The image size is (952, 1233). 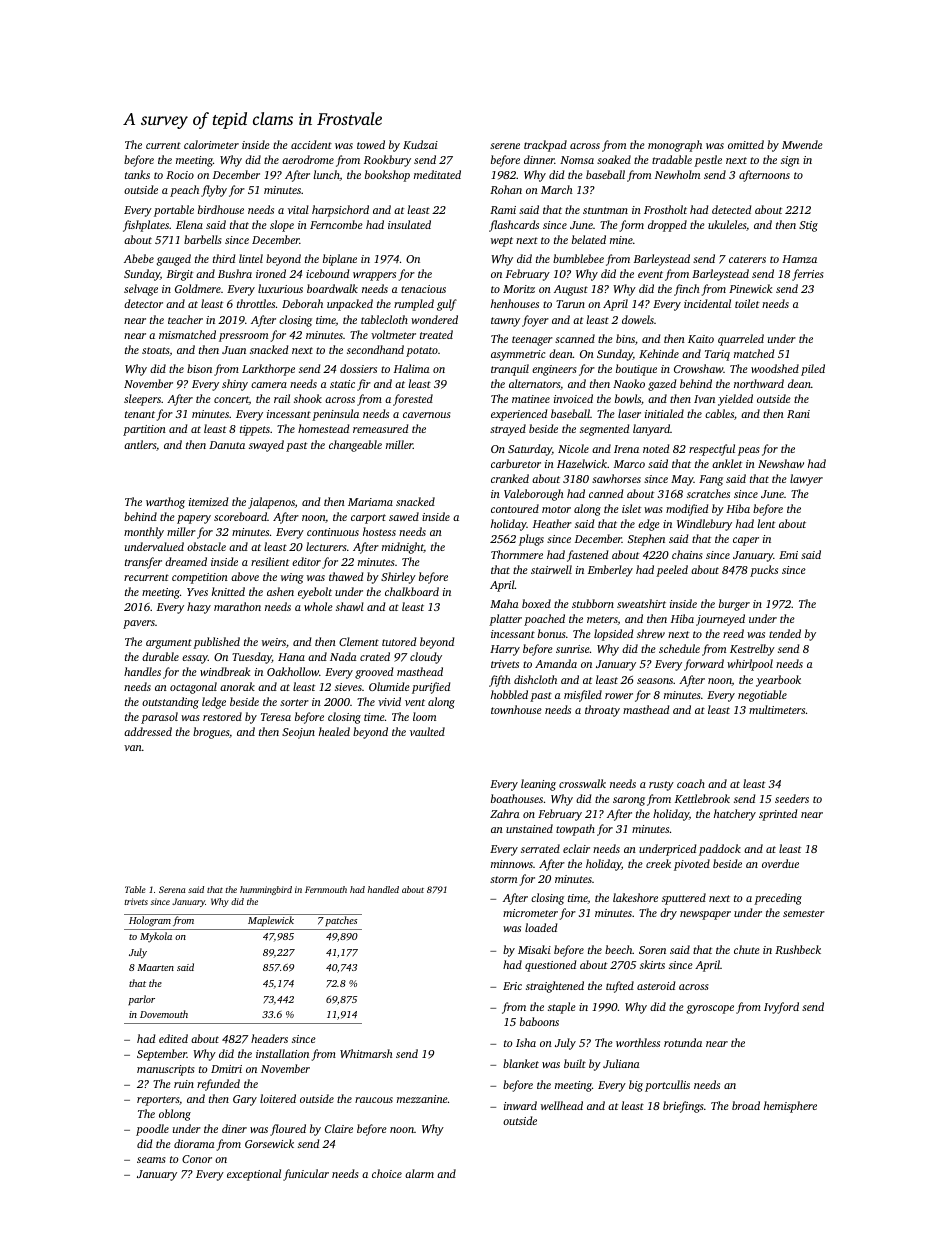 What do you see at coordinates (672, 571) in the screenshot?
I see `peeled` at bounding box center [672, 571].
